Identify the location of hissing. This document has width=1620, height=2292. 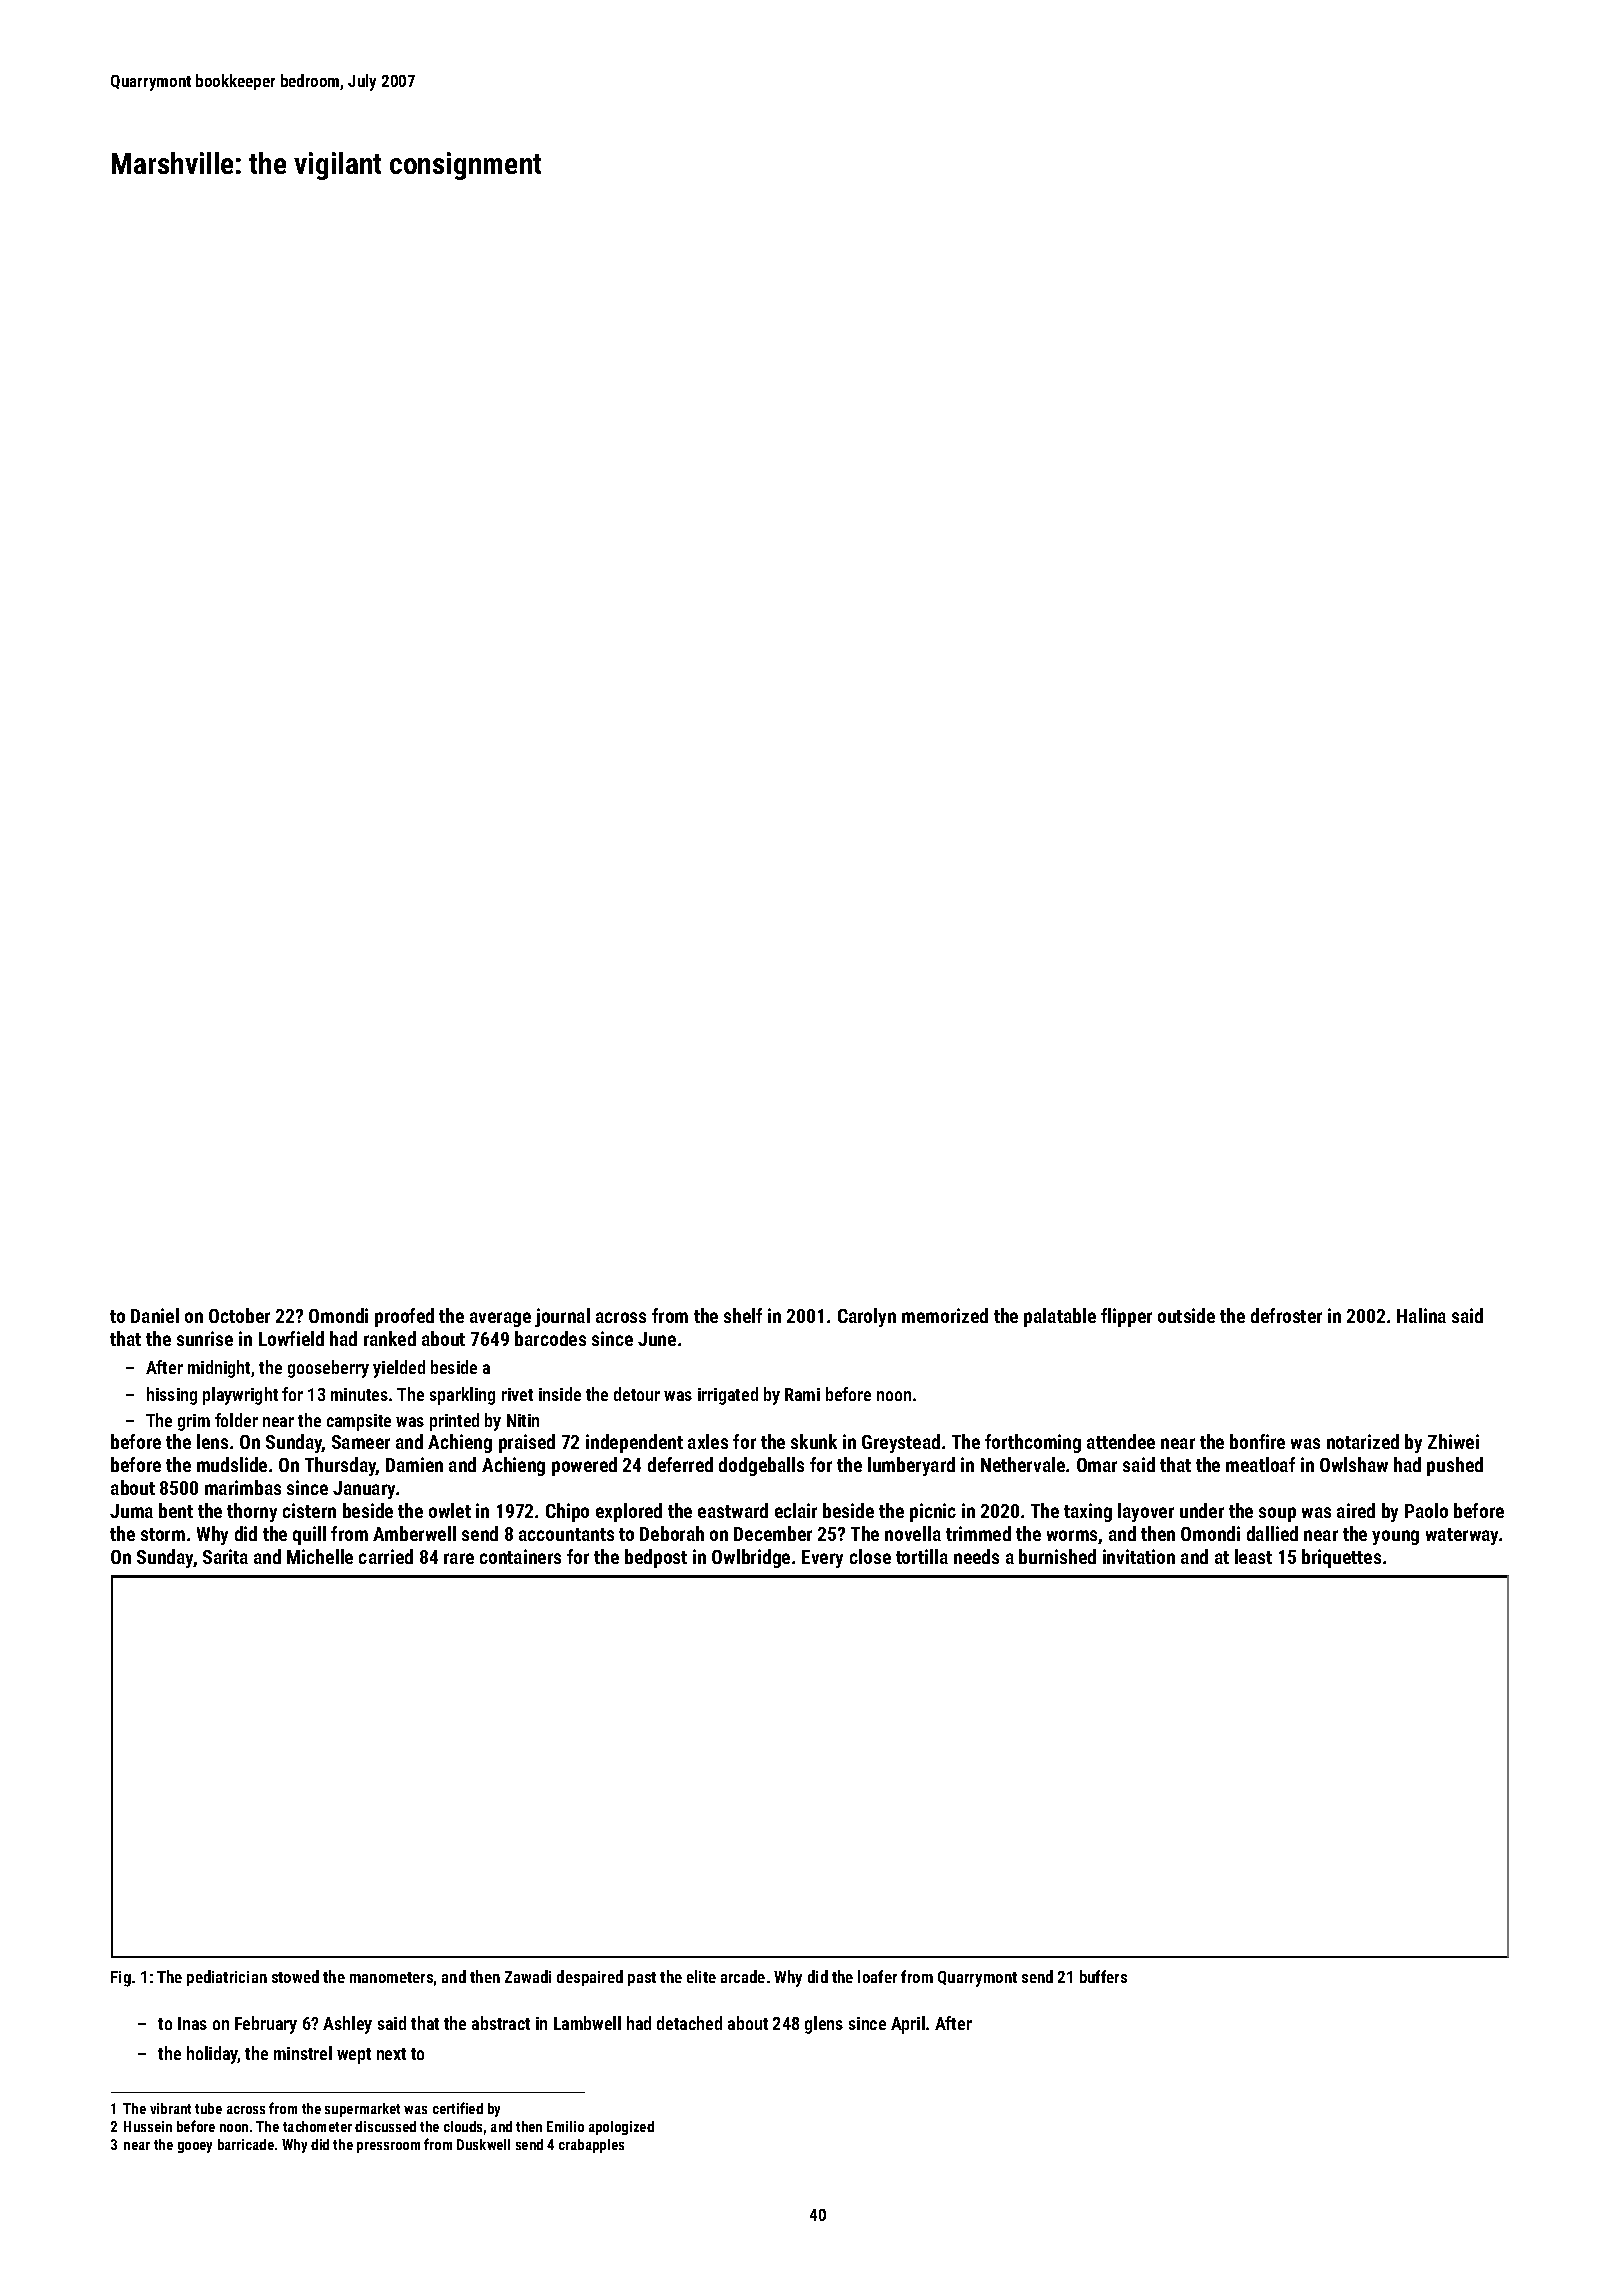
(172, 1396).
